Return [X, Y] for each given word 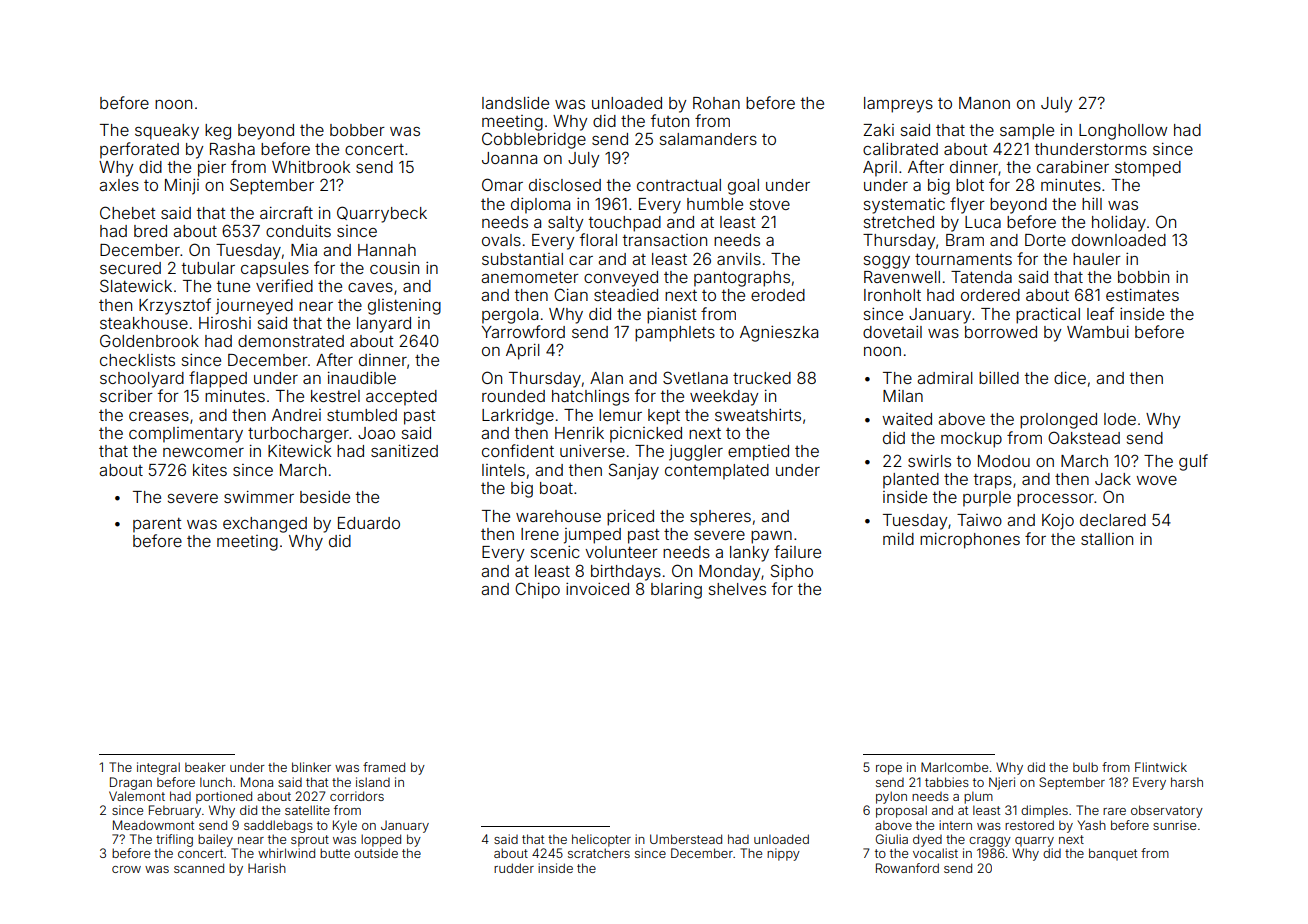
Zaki [878, 130]
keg [218, 132]
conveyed [621, 279]
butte [335, 853]
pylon [891, 797]
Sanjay [633, 471]
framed [384, 767]
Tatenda [981, 277]
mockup [971, 440]
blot [970, 185]
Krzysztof [175, 306]
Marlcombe [954, 767]
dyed [927, 840]
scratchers [599, 853]
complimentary [186, 435]
